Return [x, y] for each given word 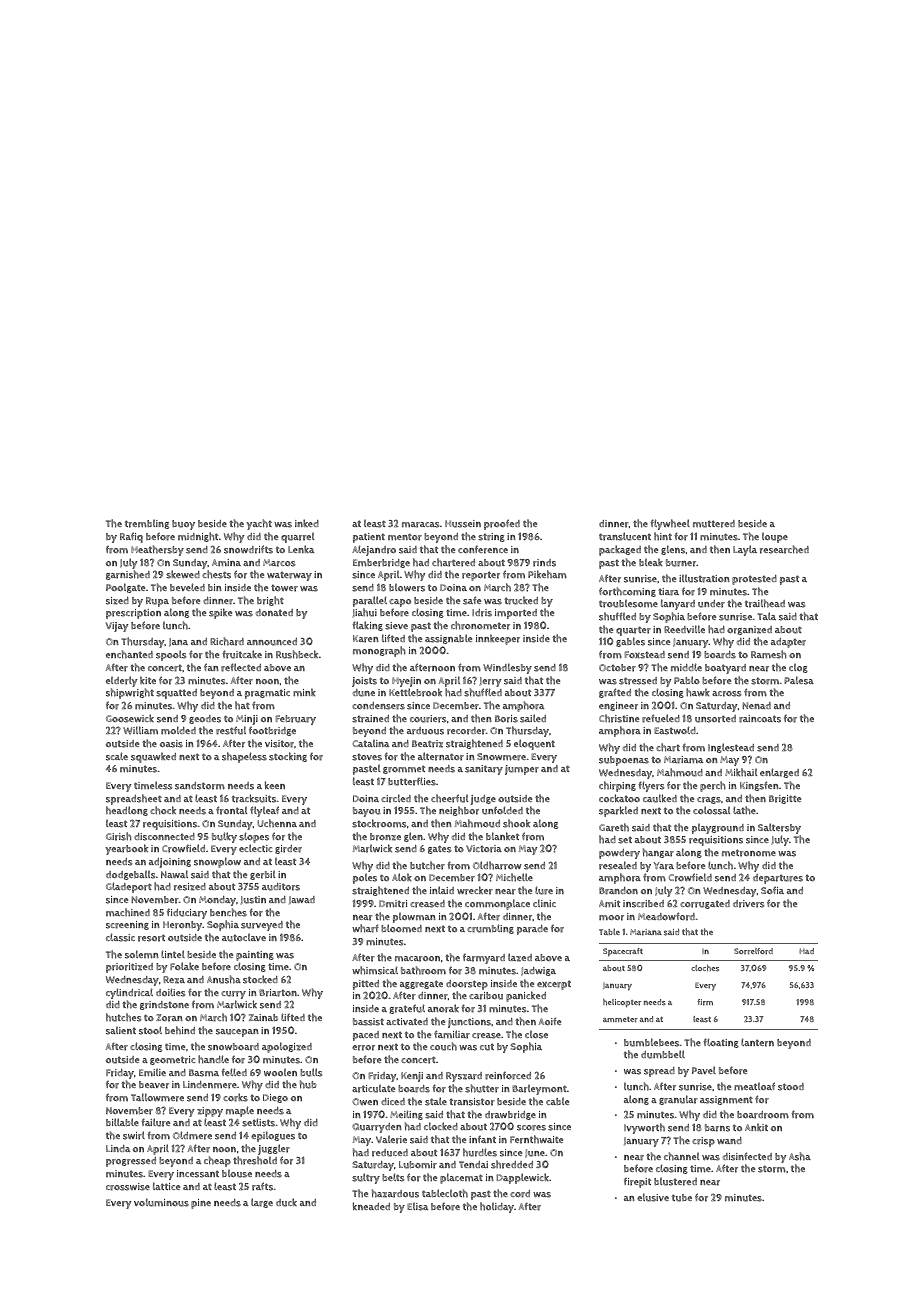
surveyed [262, 926]
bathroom [423, 970]
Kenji [412, 1077]
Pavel [704, 1070]
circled [396, 798]
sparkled [618, 811]
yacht [259, 524]
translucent [625, 536]
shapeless [244, 757]
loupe [775, 538]
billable [122, 1122]
